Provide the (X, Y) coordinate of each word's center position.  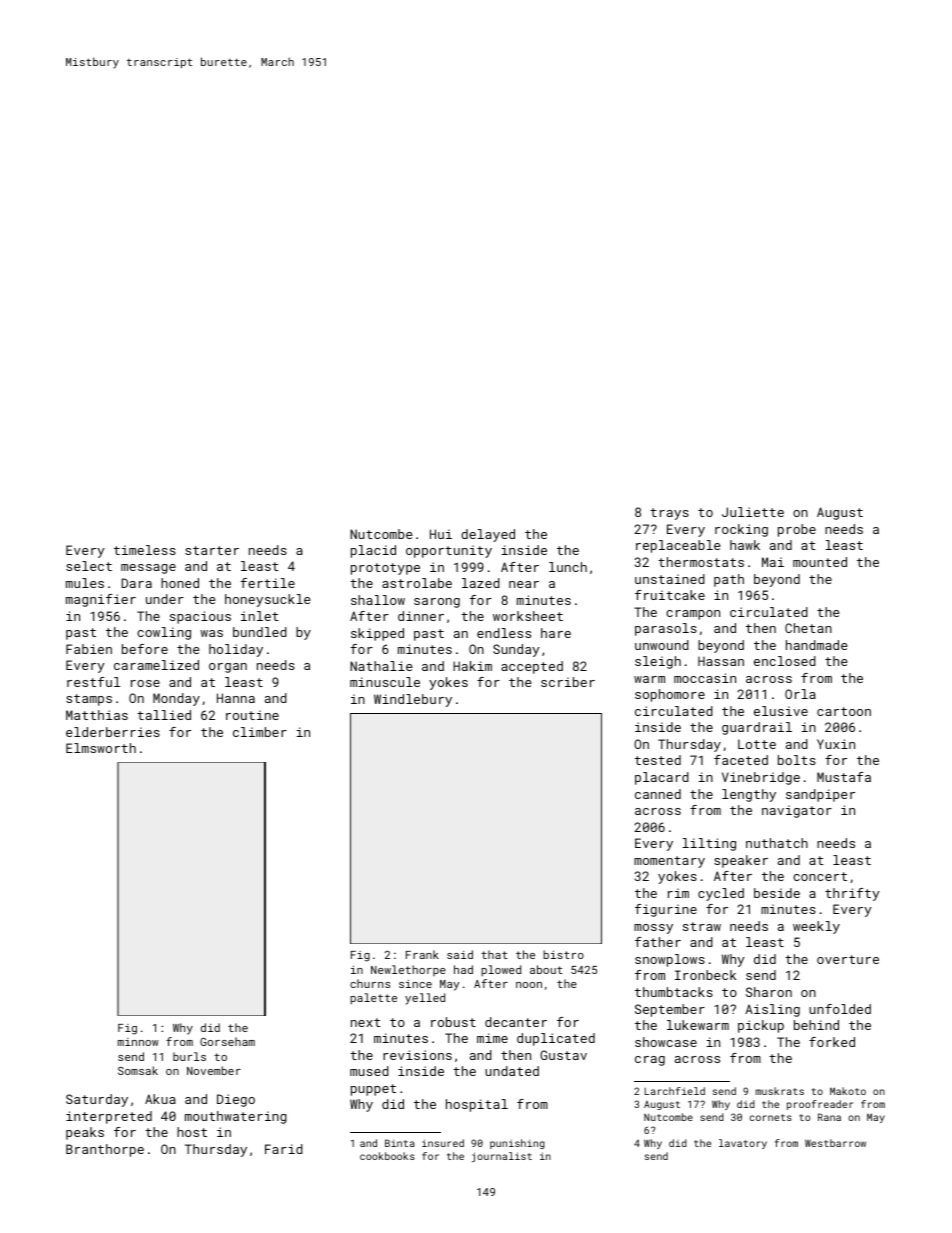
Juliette (753, 512)
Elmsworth (101, 748)
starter (212, 550)
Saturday (97, 1100)
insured (443, 1143)
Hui (441, 534)
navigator (797, 811)
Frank (422, 954)
